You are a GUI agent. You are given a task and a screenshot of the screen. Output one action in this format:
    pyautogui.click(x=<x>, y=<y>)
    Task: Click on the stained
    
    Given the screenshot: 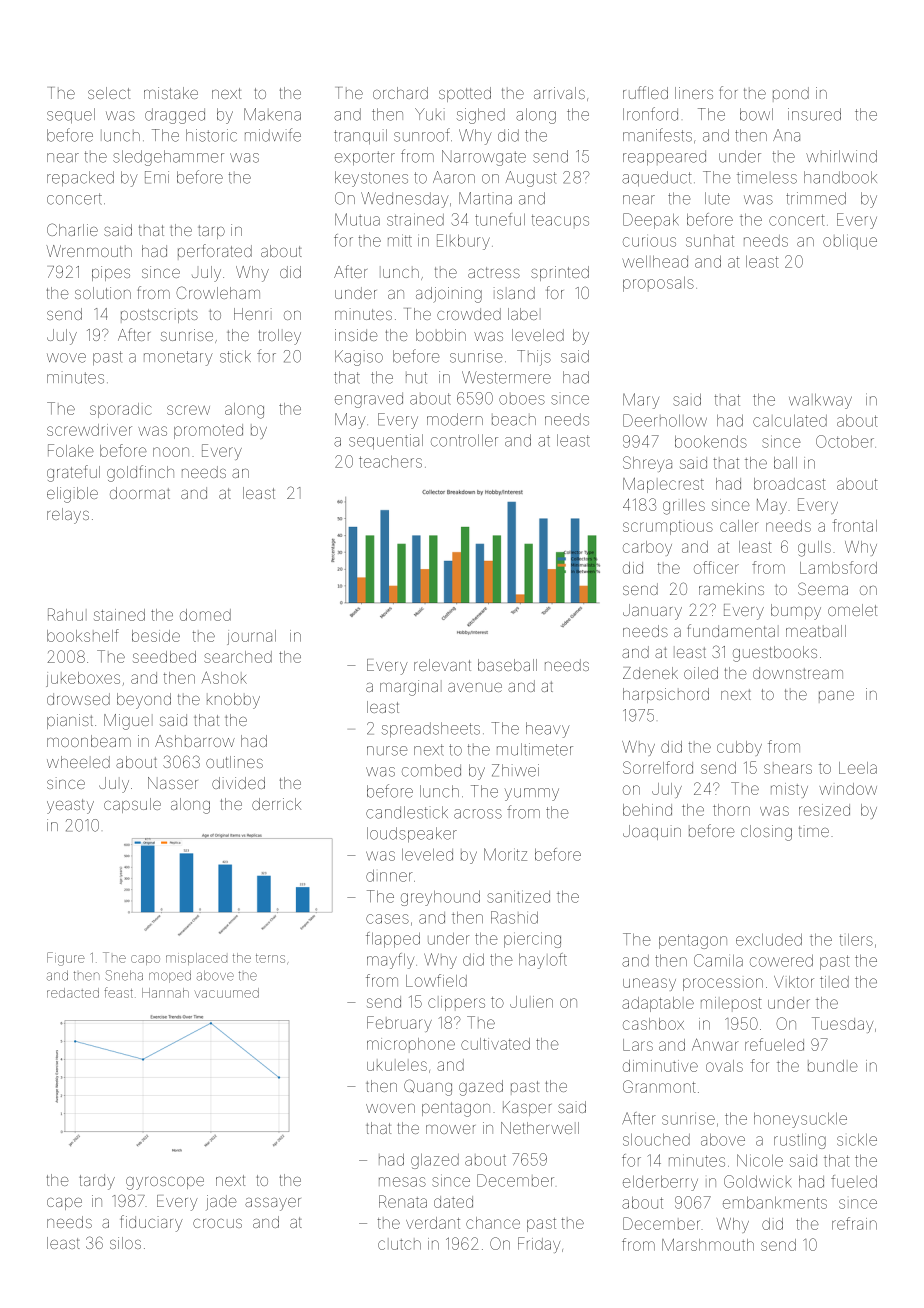 What is the action you would take?
    pyautogui.click(x=119, y=615)
